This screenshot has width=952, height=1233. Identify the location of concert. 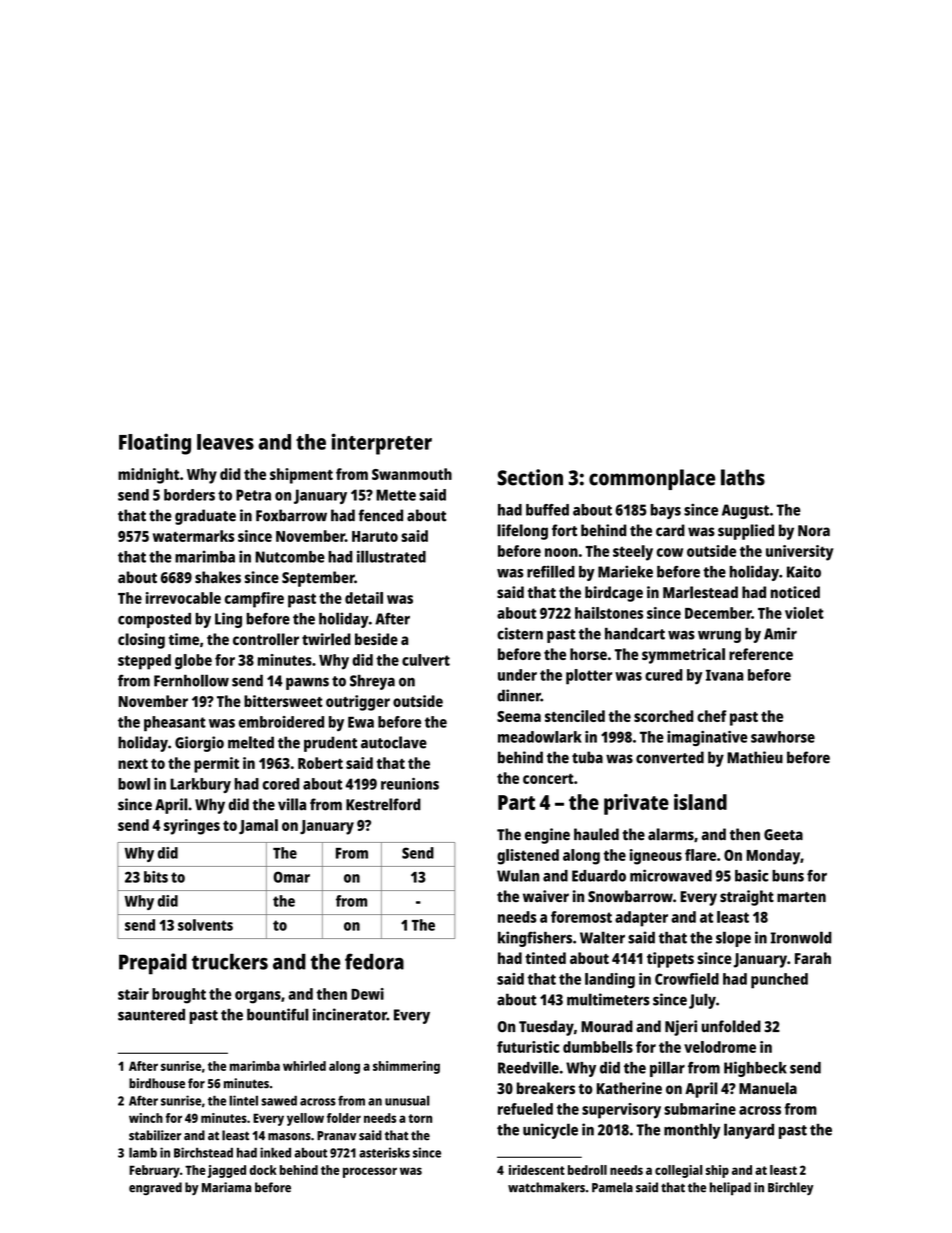
(548, 778).
